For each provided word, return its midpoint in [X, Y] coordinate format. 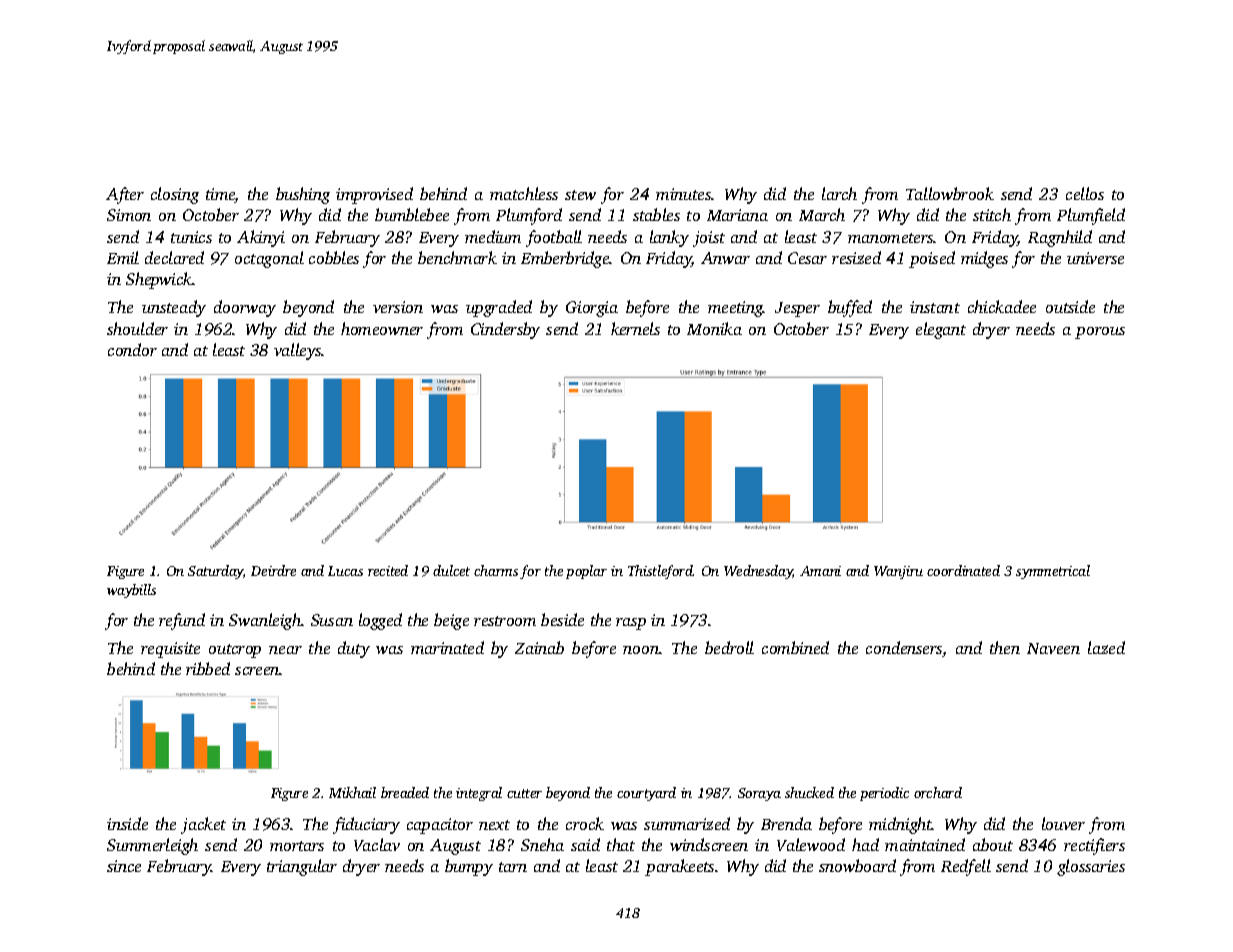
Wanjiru [898, 572]
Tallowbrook [950, 193]
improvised [374, 195]
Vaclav [377, 844]
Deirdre [273, 570]
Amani [820, 571]
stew [580, 195]
